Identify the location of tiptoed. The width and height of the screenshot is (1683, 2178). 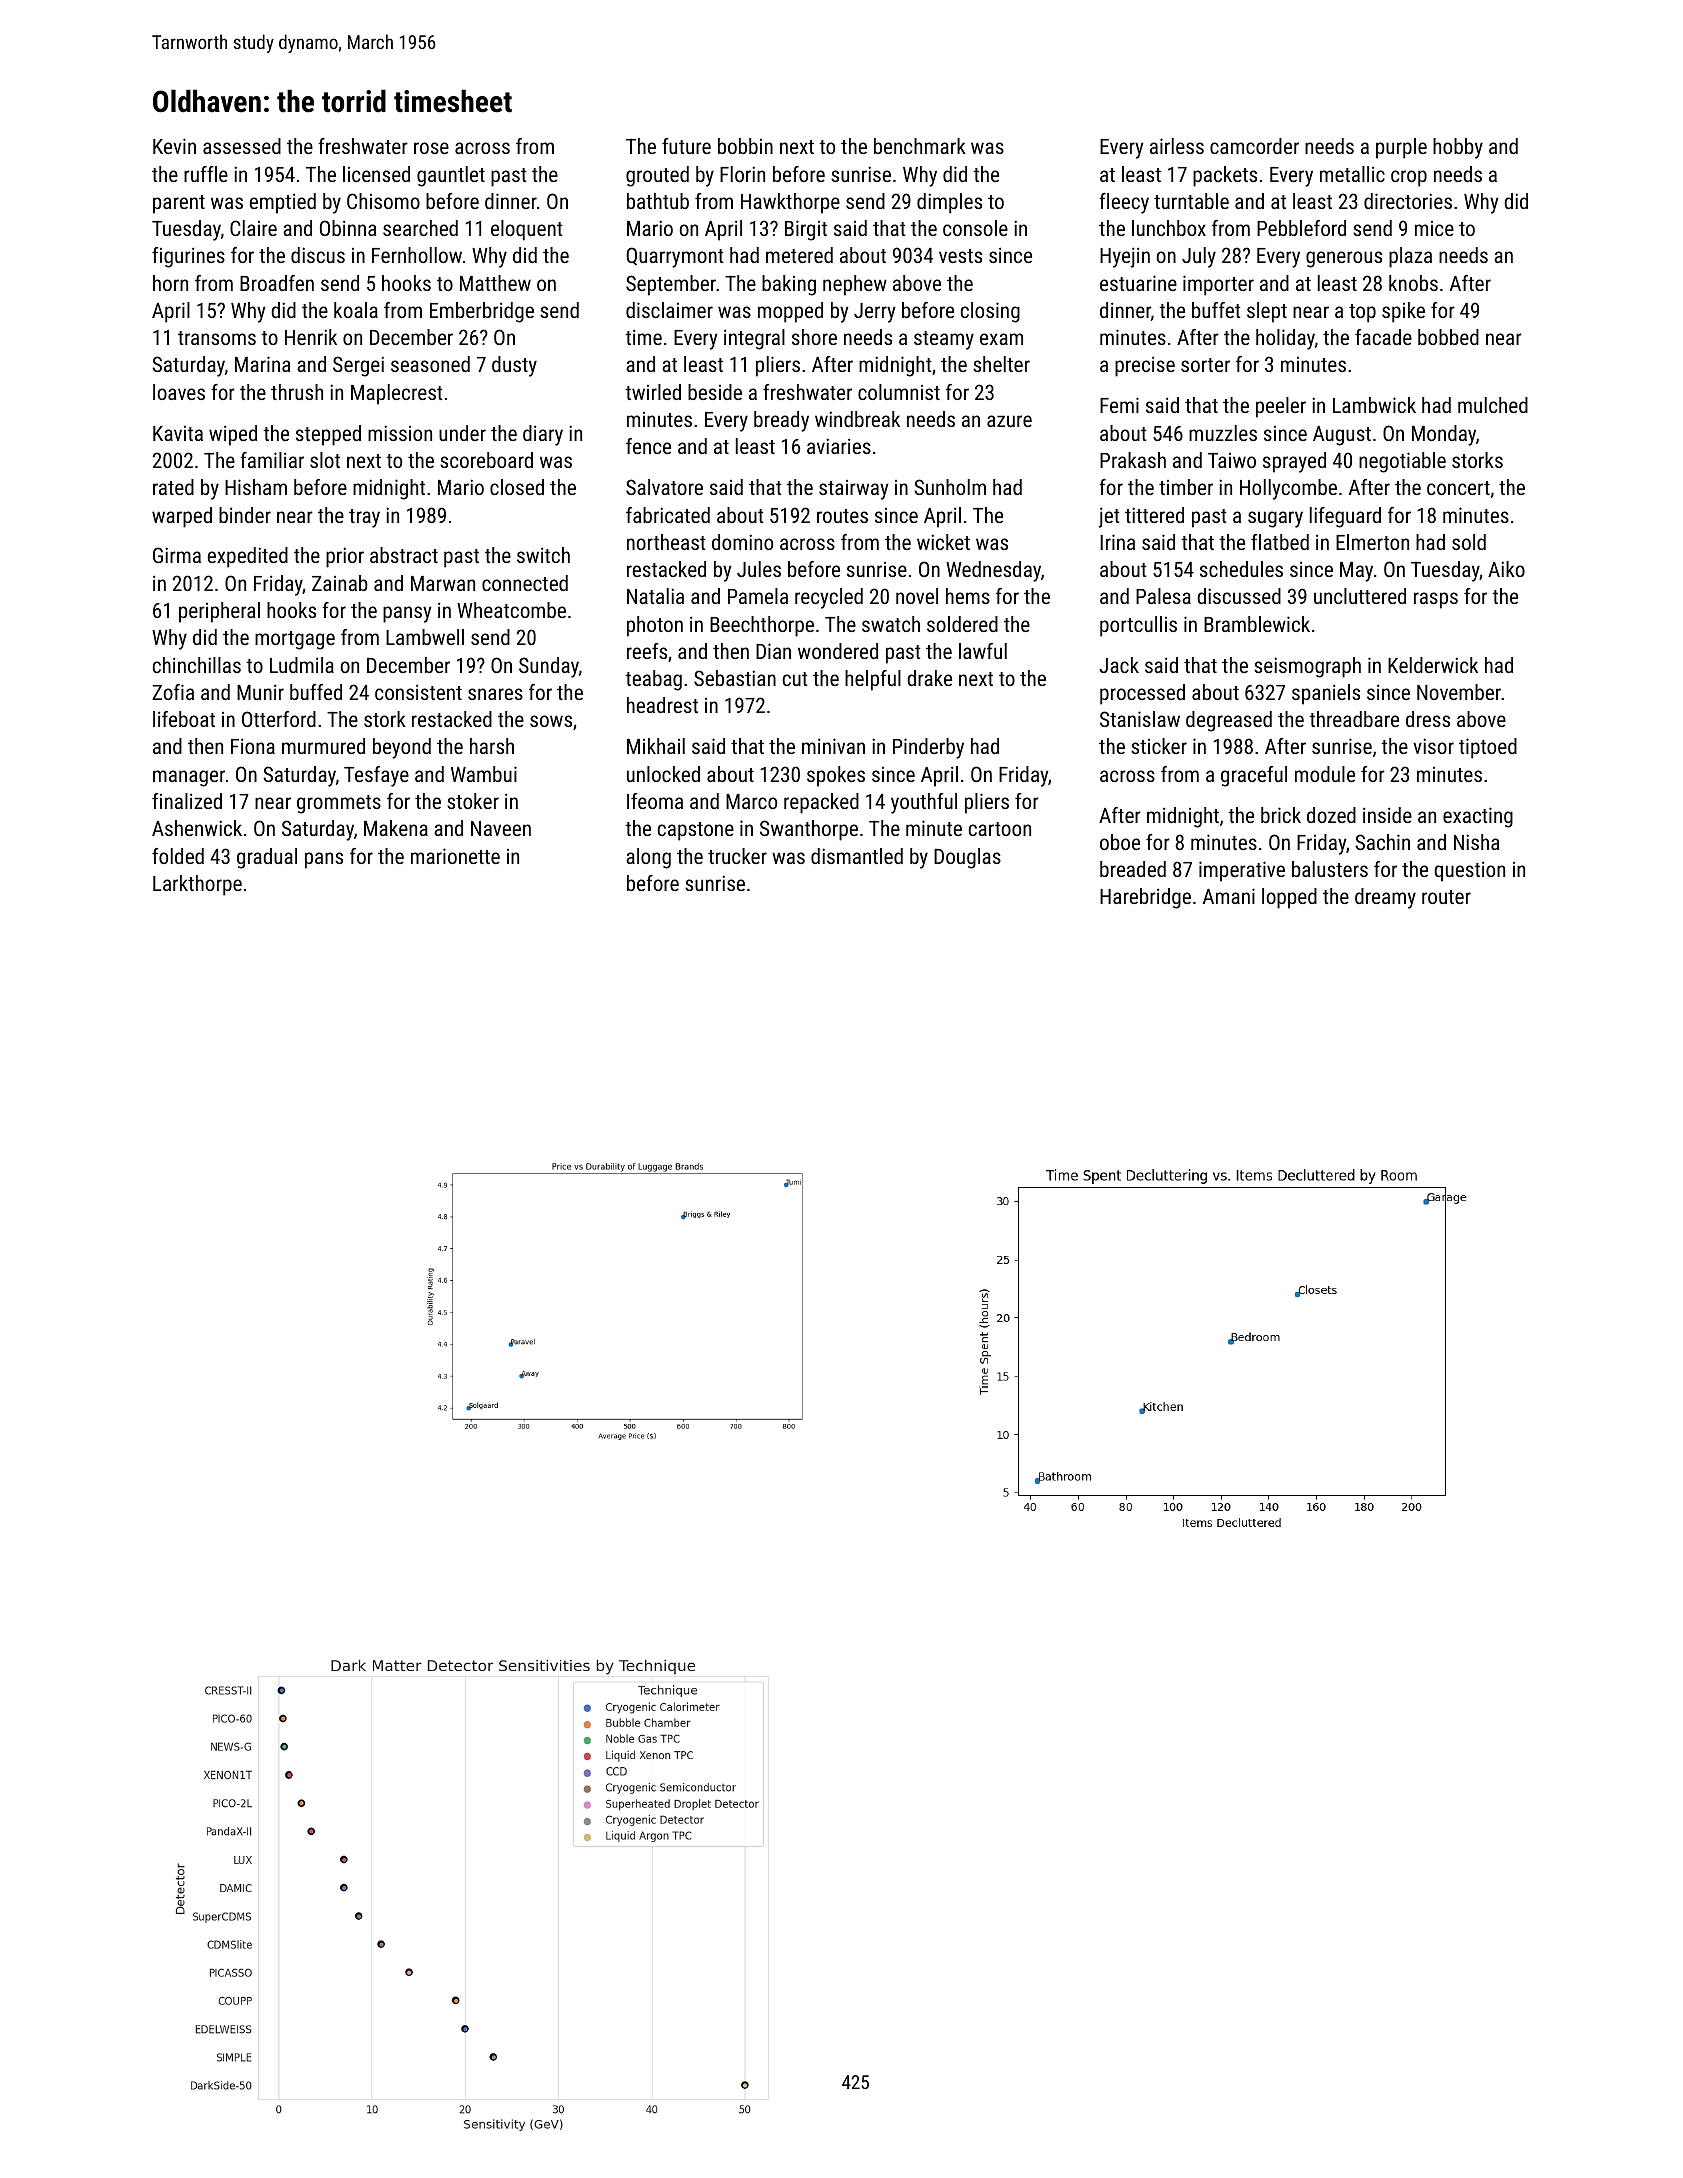
(1488, 748).
